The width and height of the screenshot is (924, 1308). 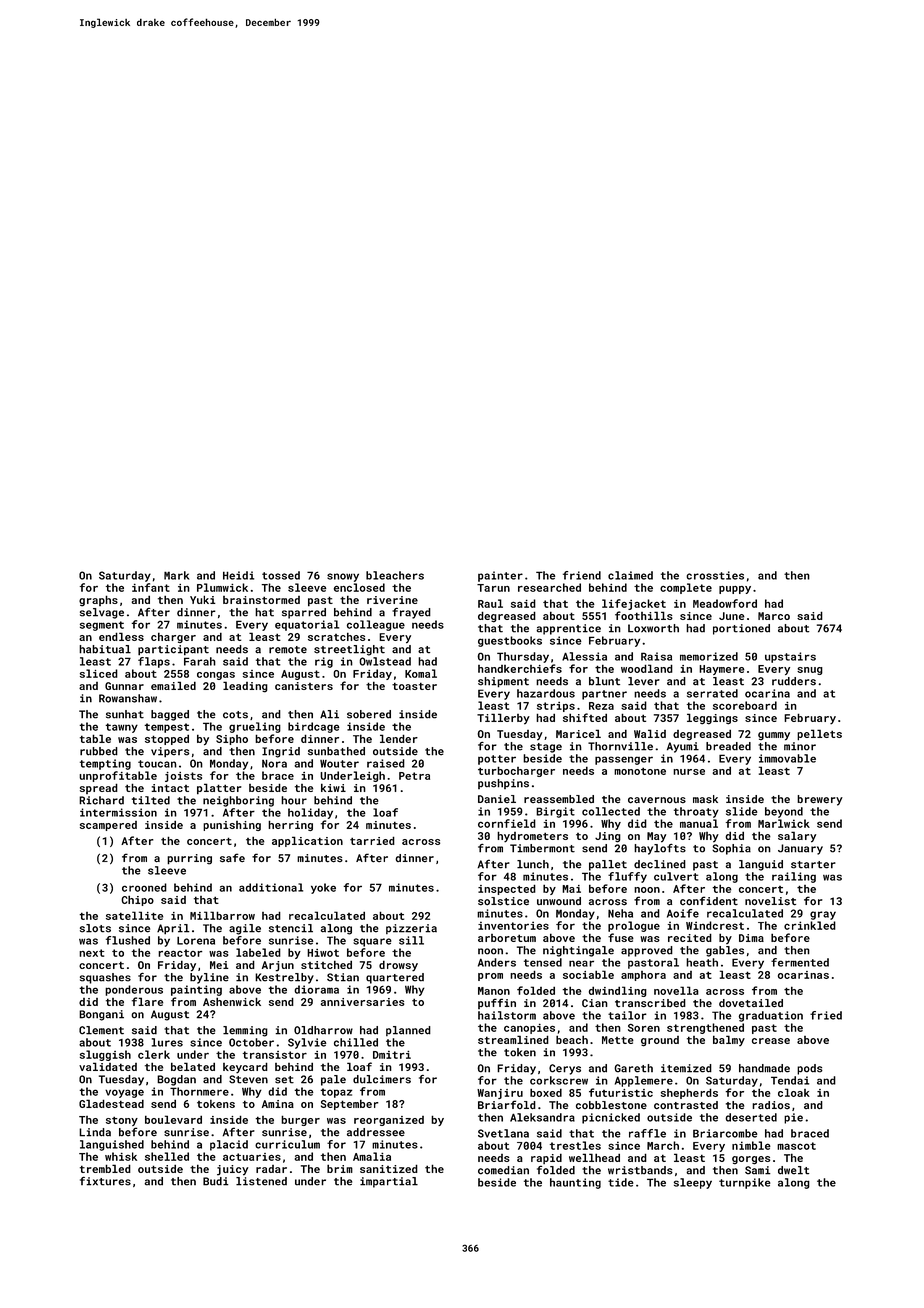 What do you see at coordinates (180, 953) in the screenshot?
I see `reactor` at bounding box center [180, 953].
